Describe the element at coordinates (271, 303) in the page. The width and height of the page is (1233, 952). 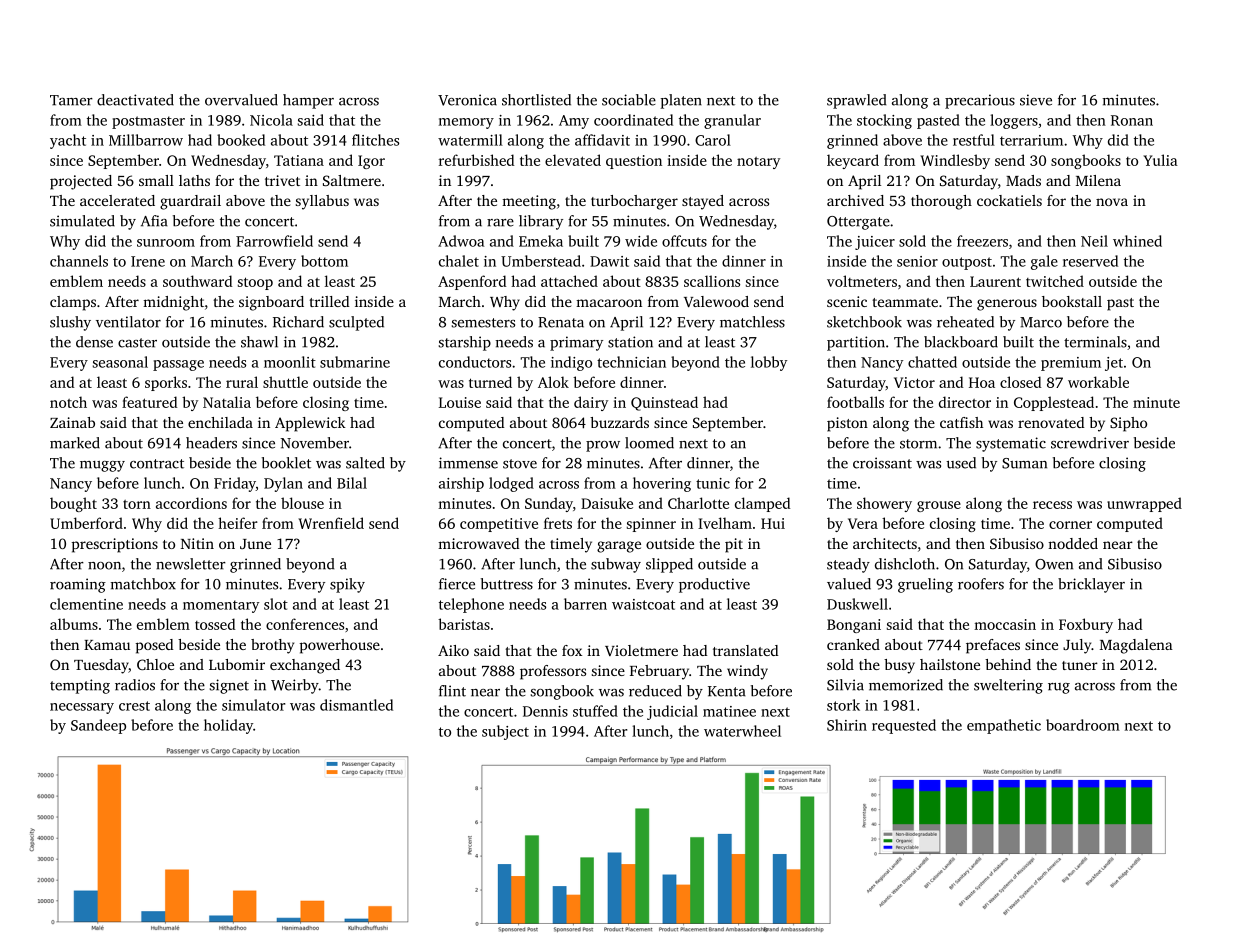
I see `signboard` at that location.
